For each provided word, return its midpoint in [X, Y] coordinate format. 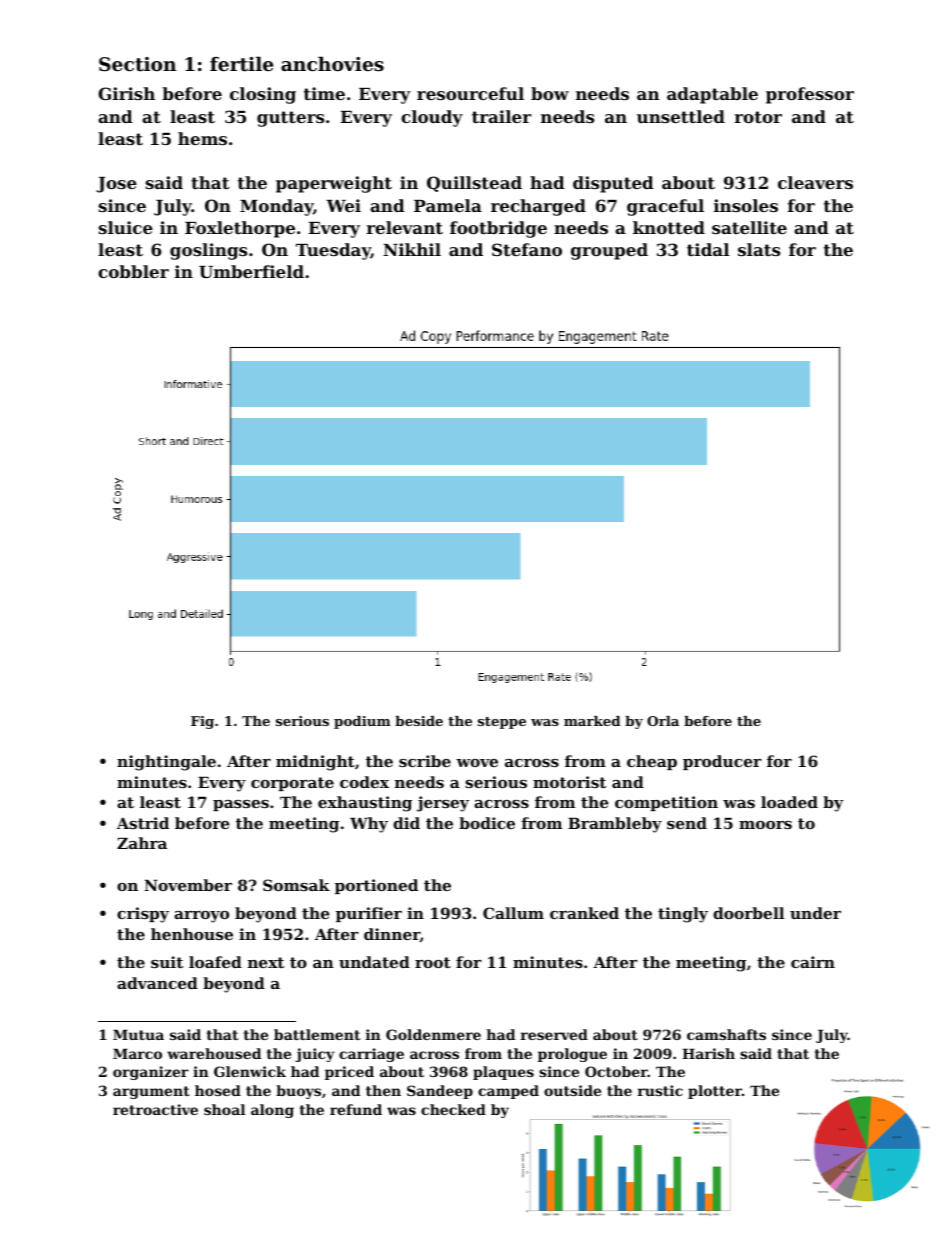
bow [550, 93]
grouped [609, 251]
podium [362, 722]
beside [419, 721]
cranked [584, 913]
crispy [143, 915]
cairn [813, 962]
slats [759, 249]
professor [810, 95]
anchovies [332, 63]
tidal [708, 249]
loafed [215, 962]
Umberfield [251, 271]
